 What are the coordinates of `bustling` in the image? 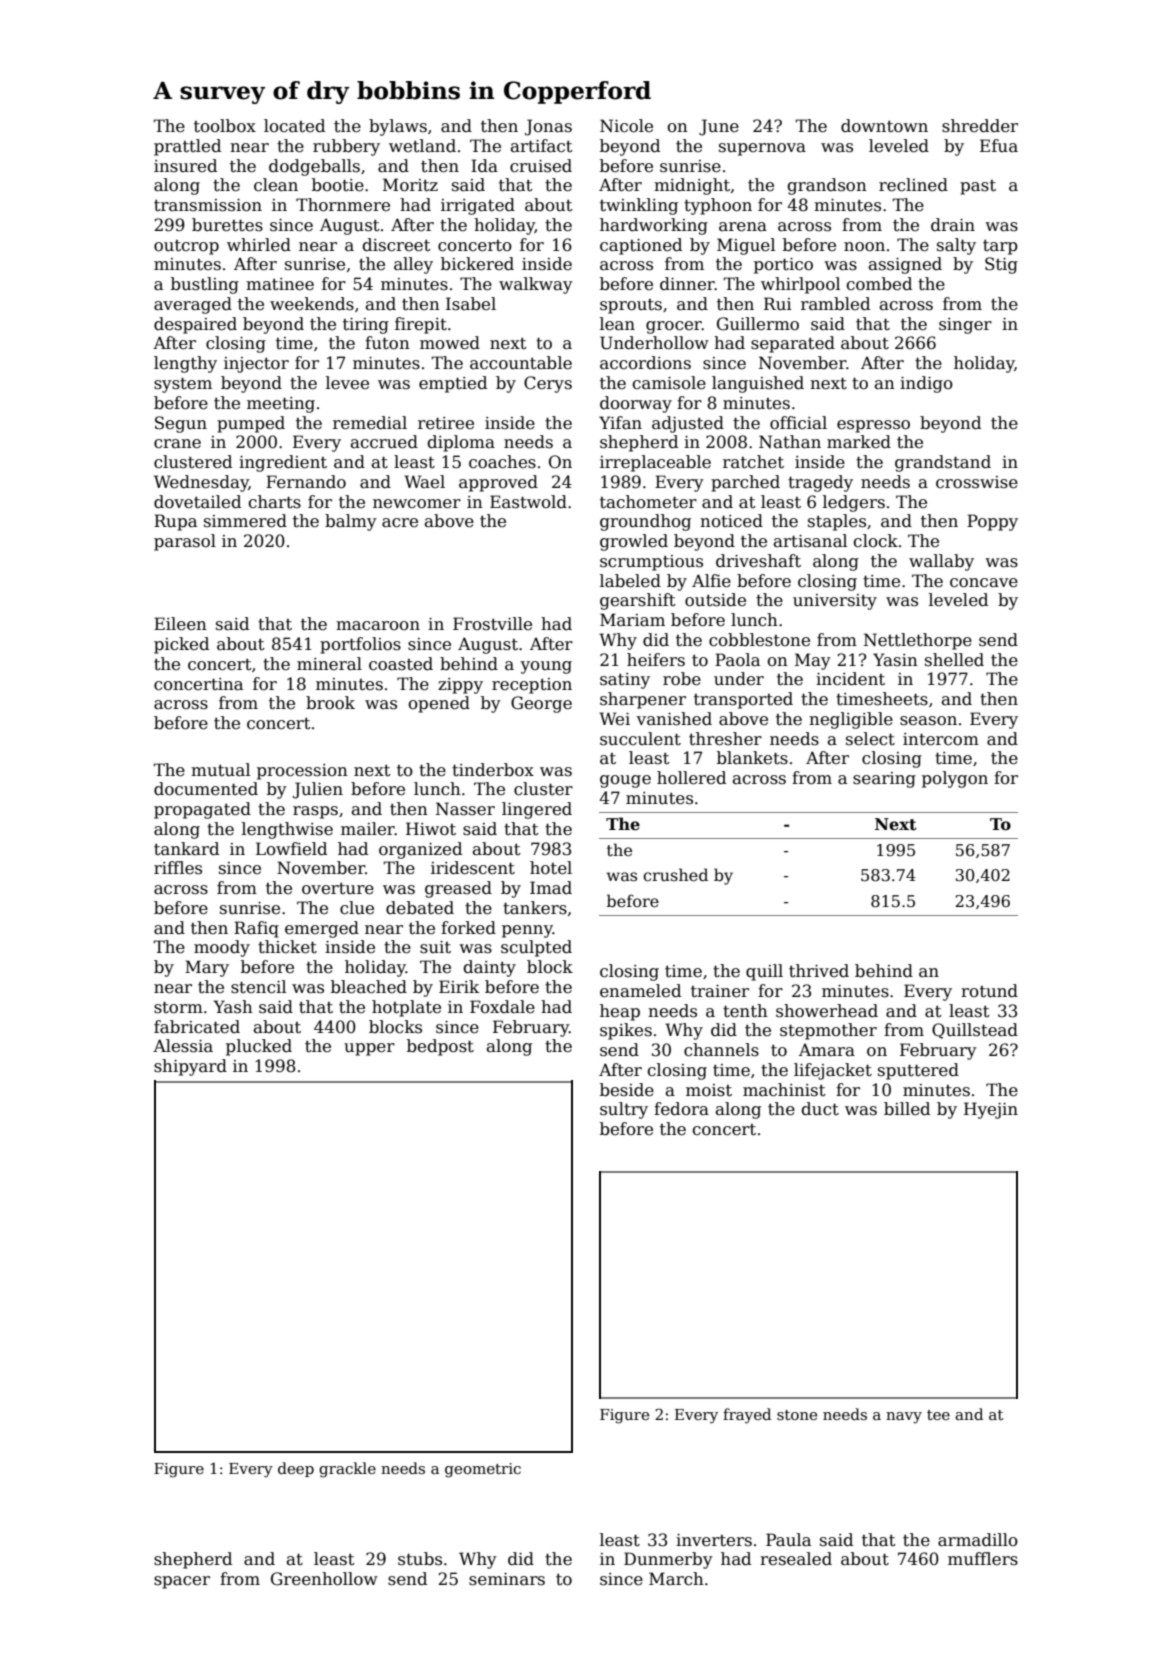 It's located at (205, 285).
